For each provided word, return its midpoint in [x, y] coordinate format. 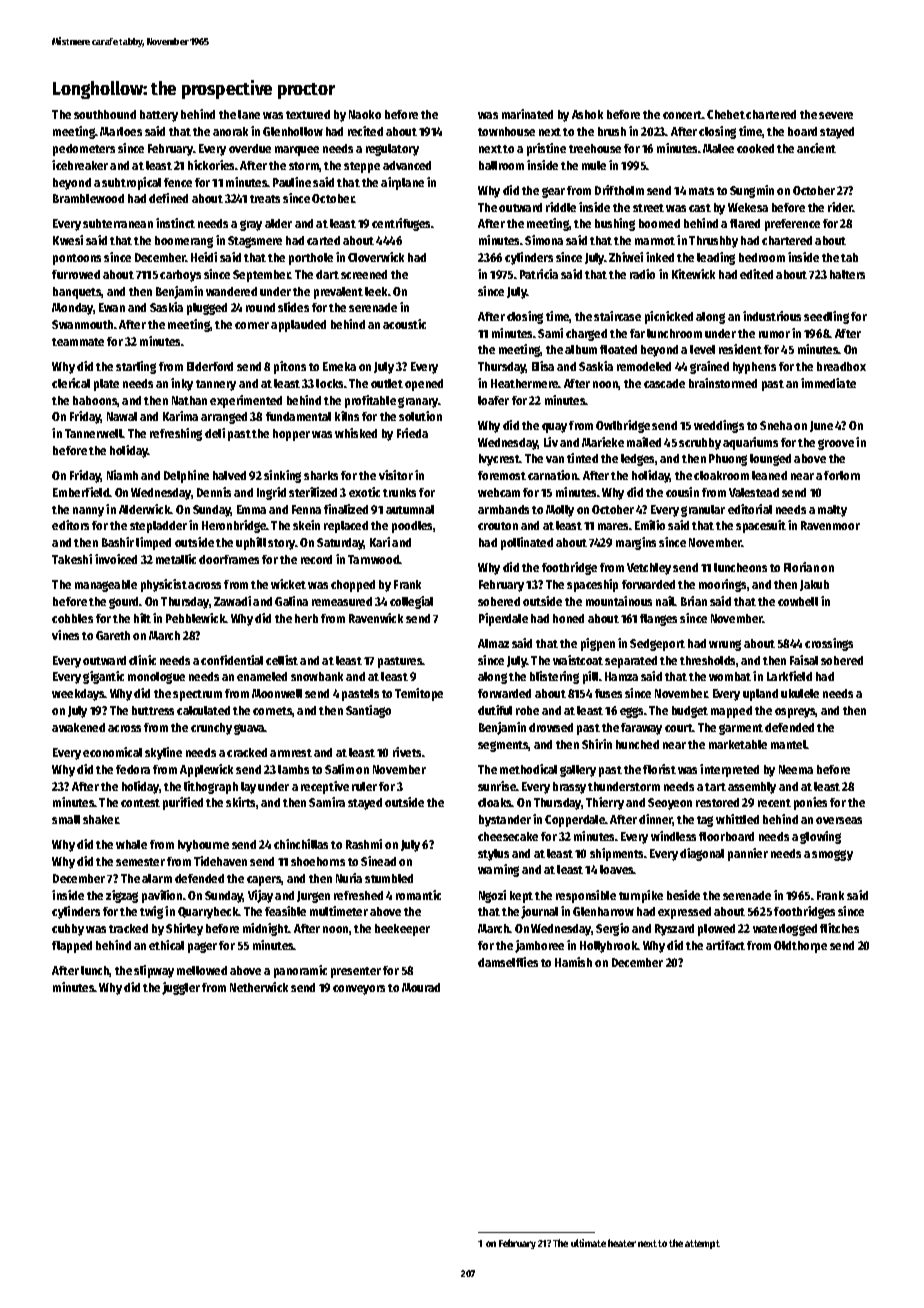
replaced [346, 527]
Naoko [365, 114]
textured [308, 114]
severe [836, 115]
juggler [181, 988]
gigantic [103, 677]
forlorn [842, 475]
